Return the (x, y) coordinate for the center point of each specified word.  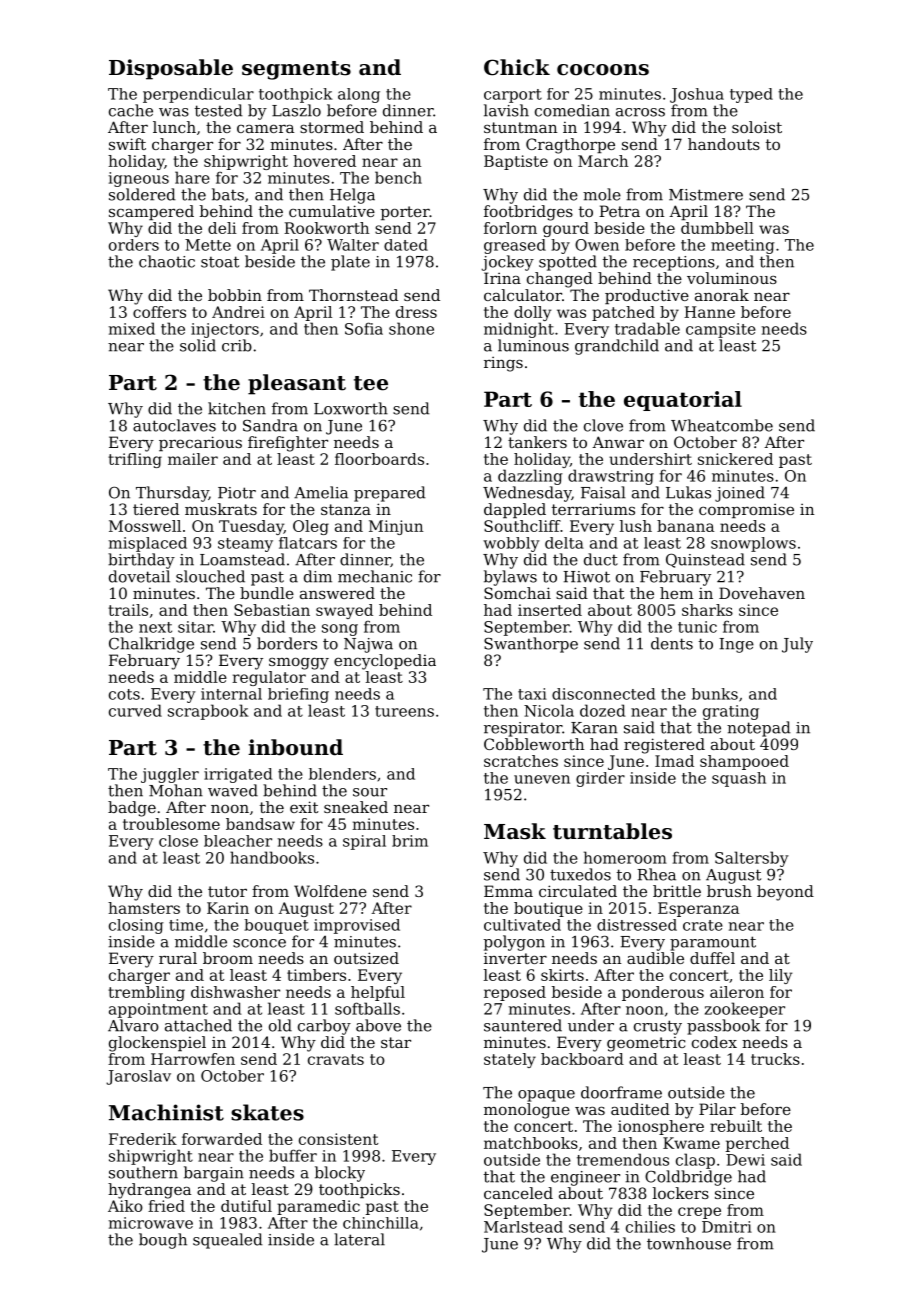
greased (515, 246)
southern (143, 1172)
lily (780, 976)
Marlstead (523, 1227)
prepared (390, 494)
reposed (515, 993)
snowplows (753, 544)
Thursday (172, 494)
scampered (151, 212)
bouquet (276, 926)
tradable (647, 328)
